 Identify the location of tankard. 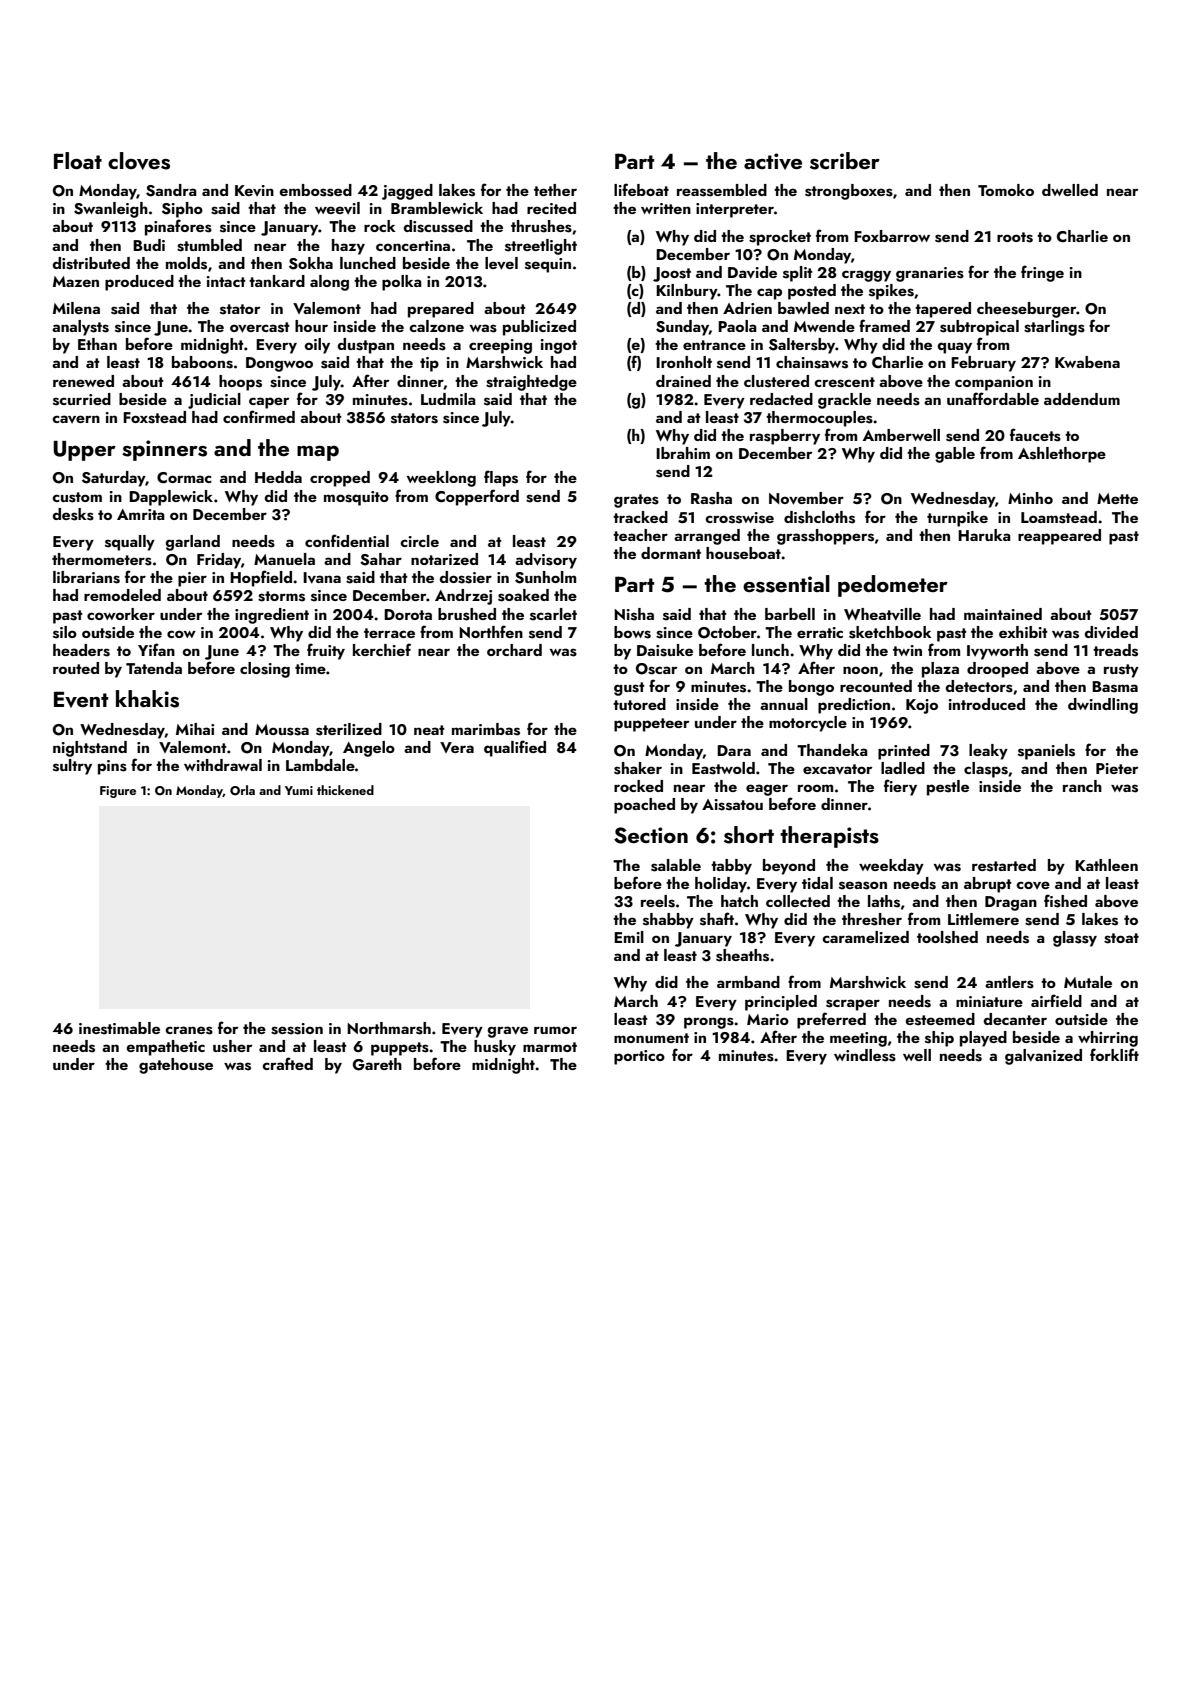
(277, 281).
